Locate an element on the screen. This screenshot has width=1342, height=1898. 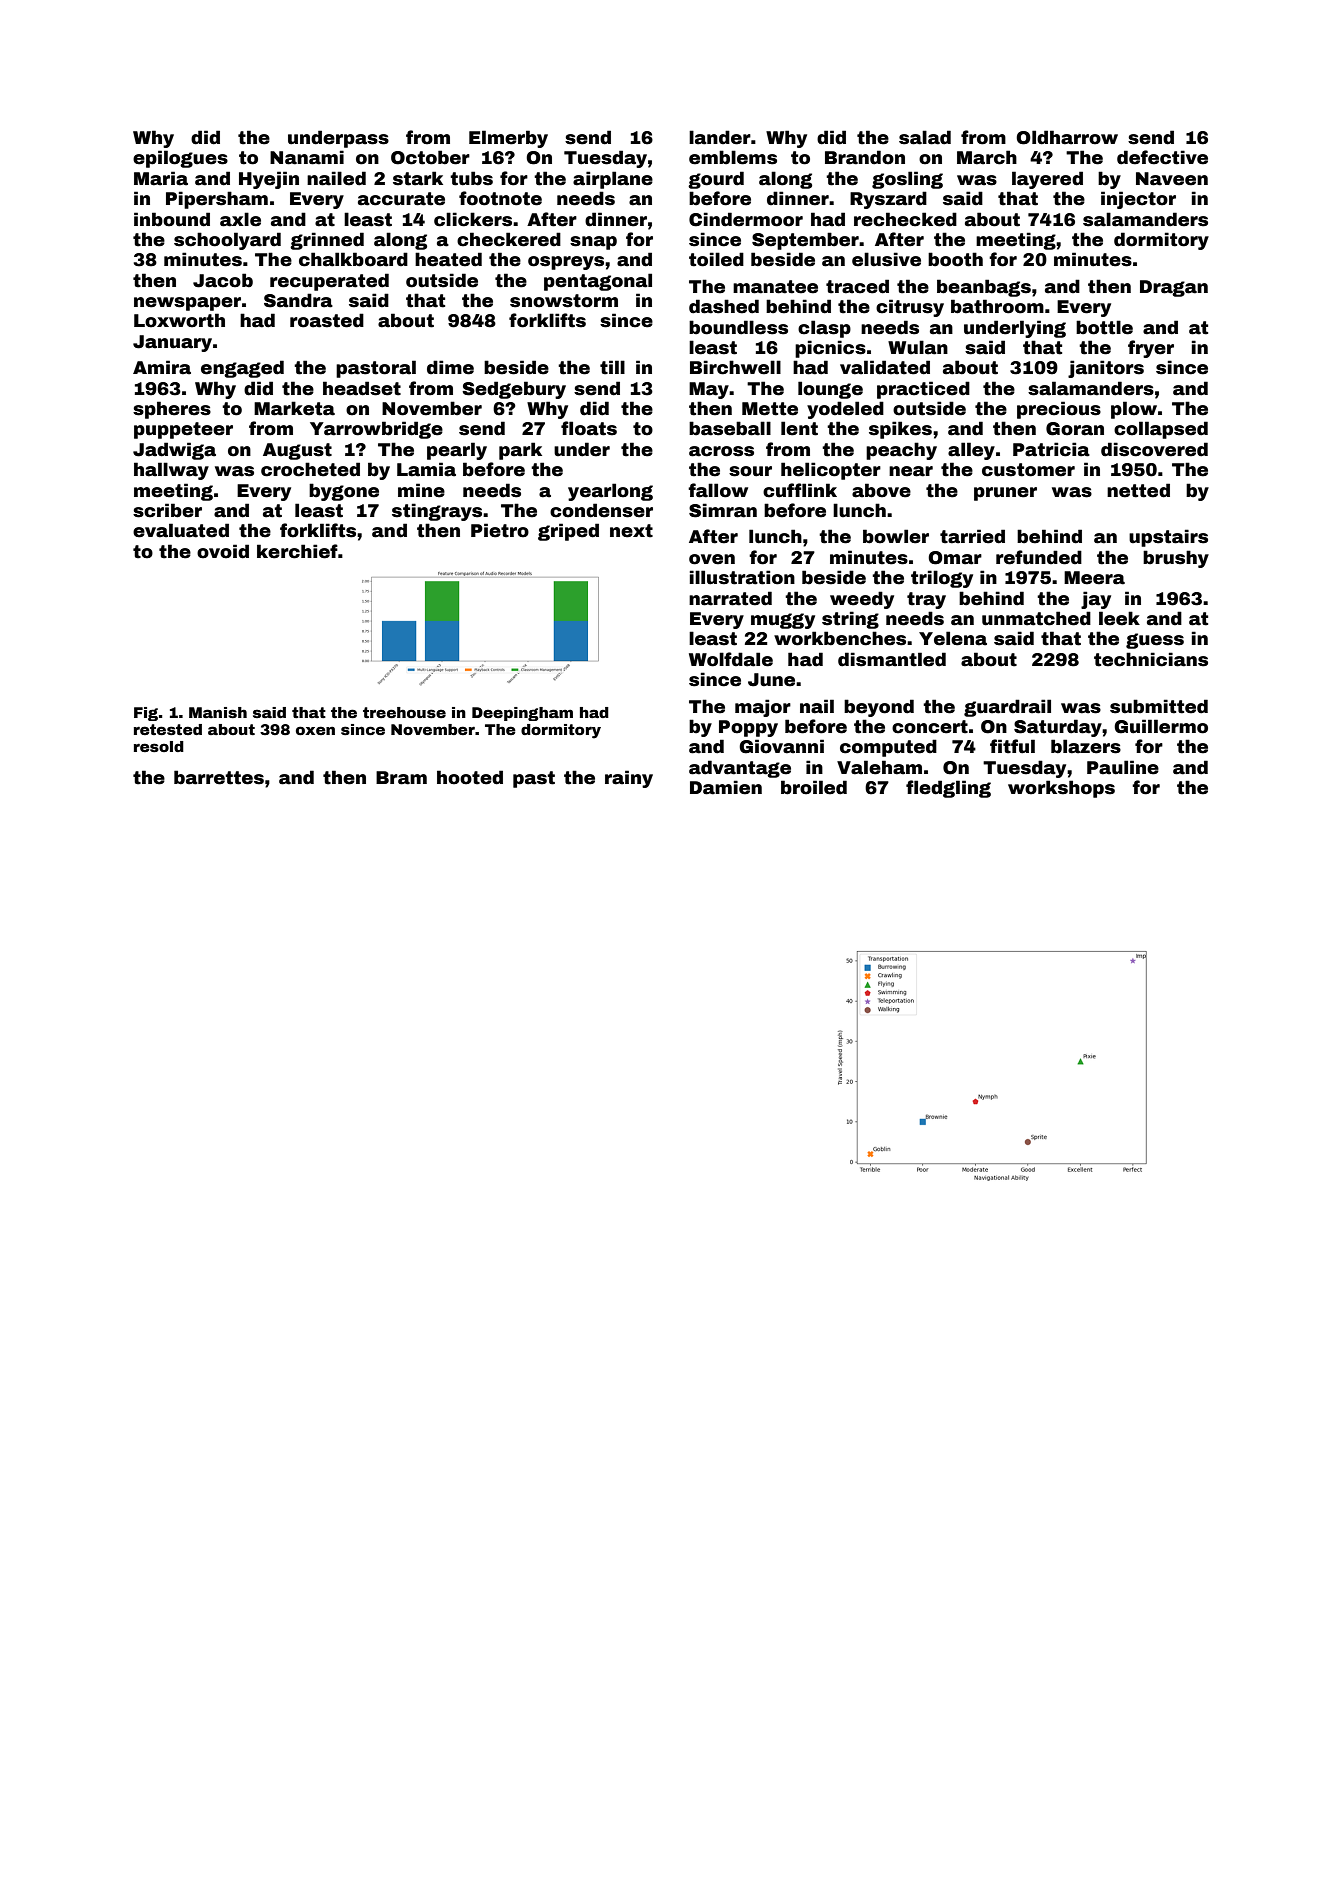
Cindermoor is located at coordinates (746, 219).
